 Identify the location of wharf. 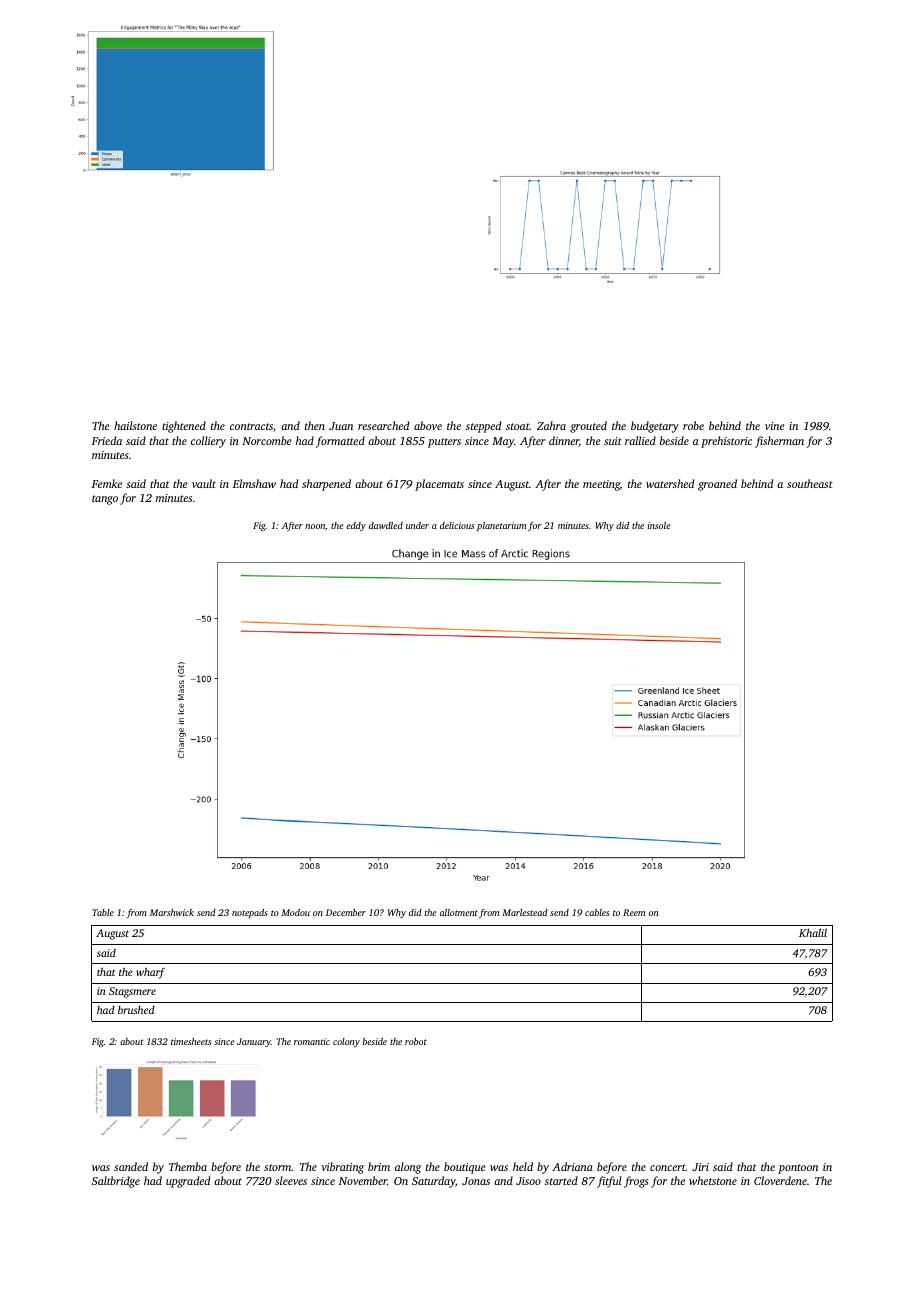
(150, 973).
